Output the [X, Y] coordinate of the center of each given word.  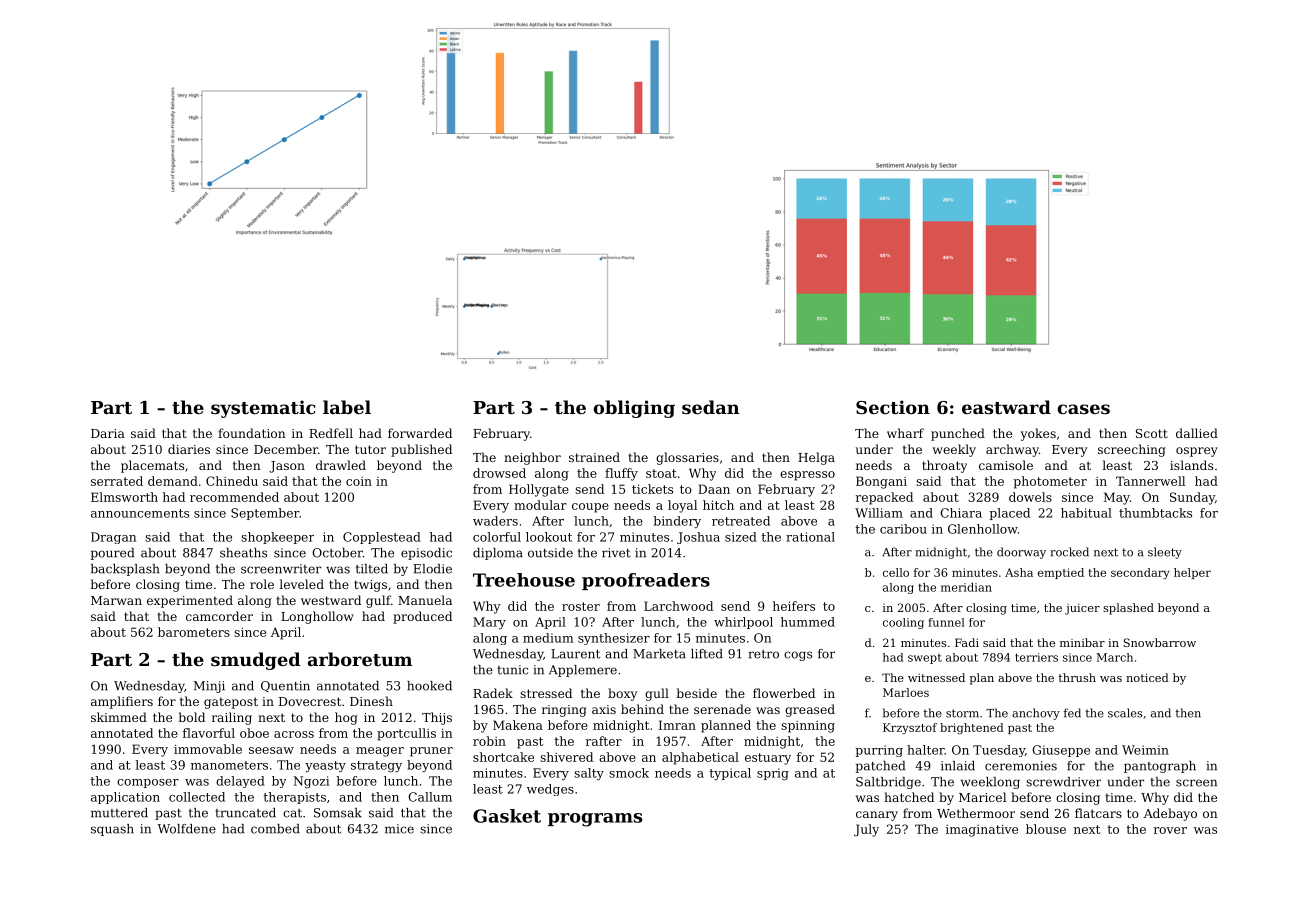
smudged [256, 661]
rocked [1069, 552]
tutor [370, 449]
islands [1191, 465]
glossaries [687, 458]
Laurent [575, 654]
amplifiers [122, 702]
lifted [707, 654]
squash [112, 830]
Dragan [113, 538]
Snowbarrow [1160, 642]
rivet [616, 553]
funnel [946, 622]
